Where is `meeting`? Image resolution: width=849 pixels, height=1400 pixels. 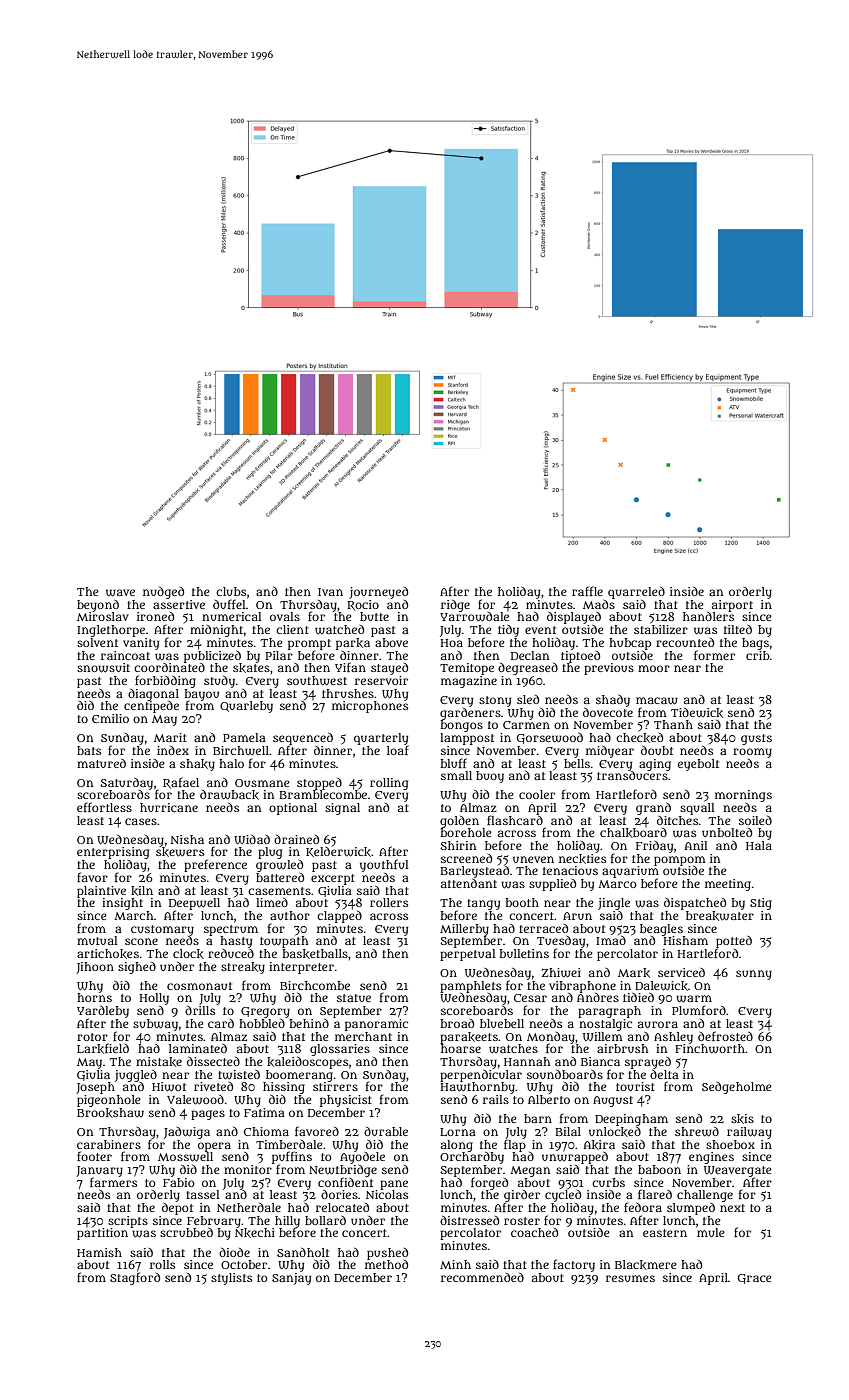
meeting is located at coordinates (728, 885).
